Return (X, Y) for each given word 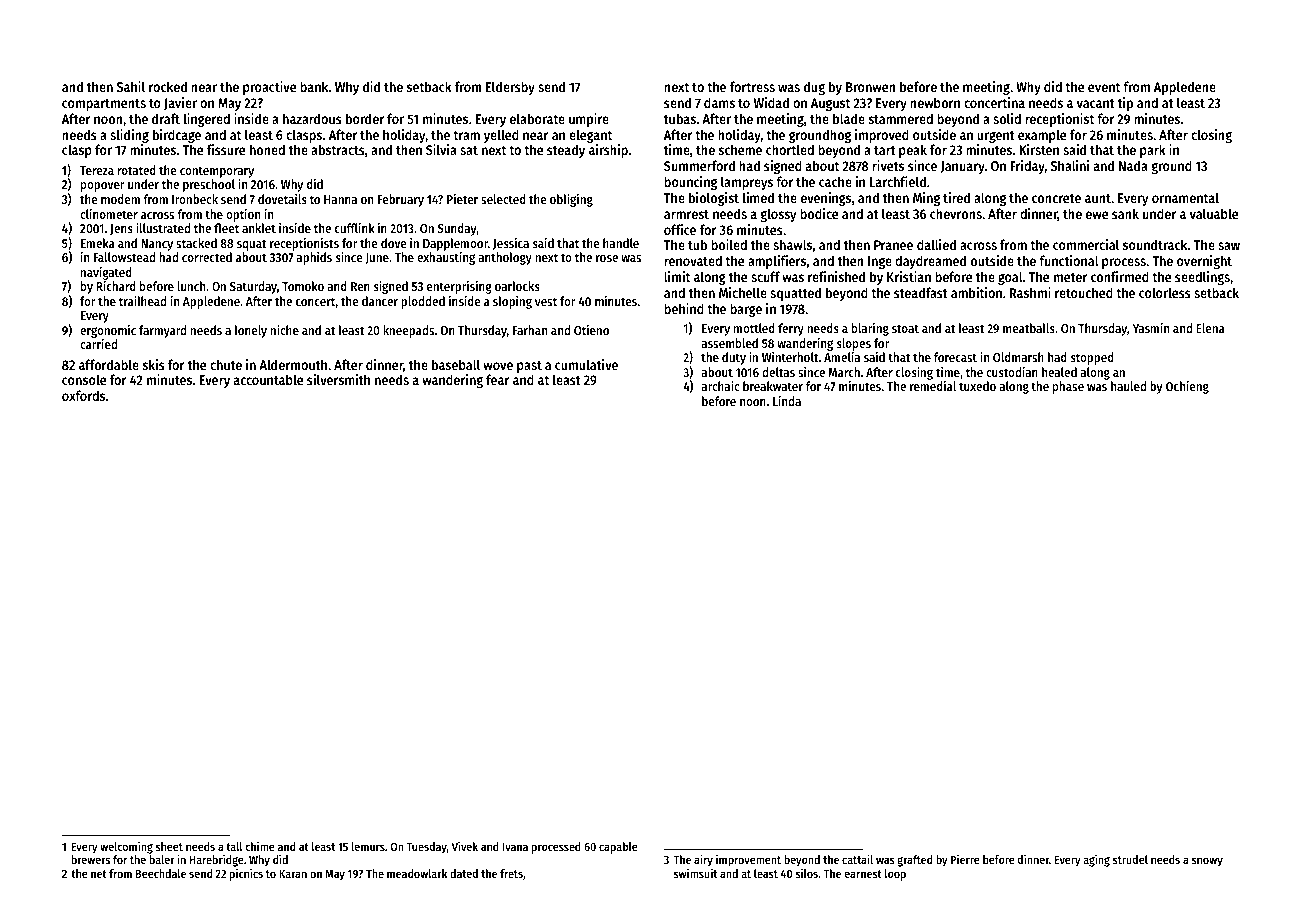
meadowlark (417, 873)
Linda (787, 401)
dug (814, 88)
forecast (955, 357)
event (1104, 87)
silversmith (338, 379)
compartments (104, 105)
